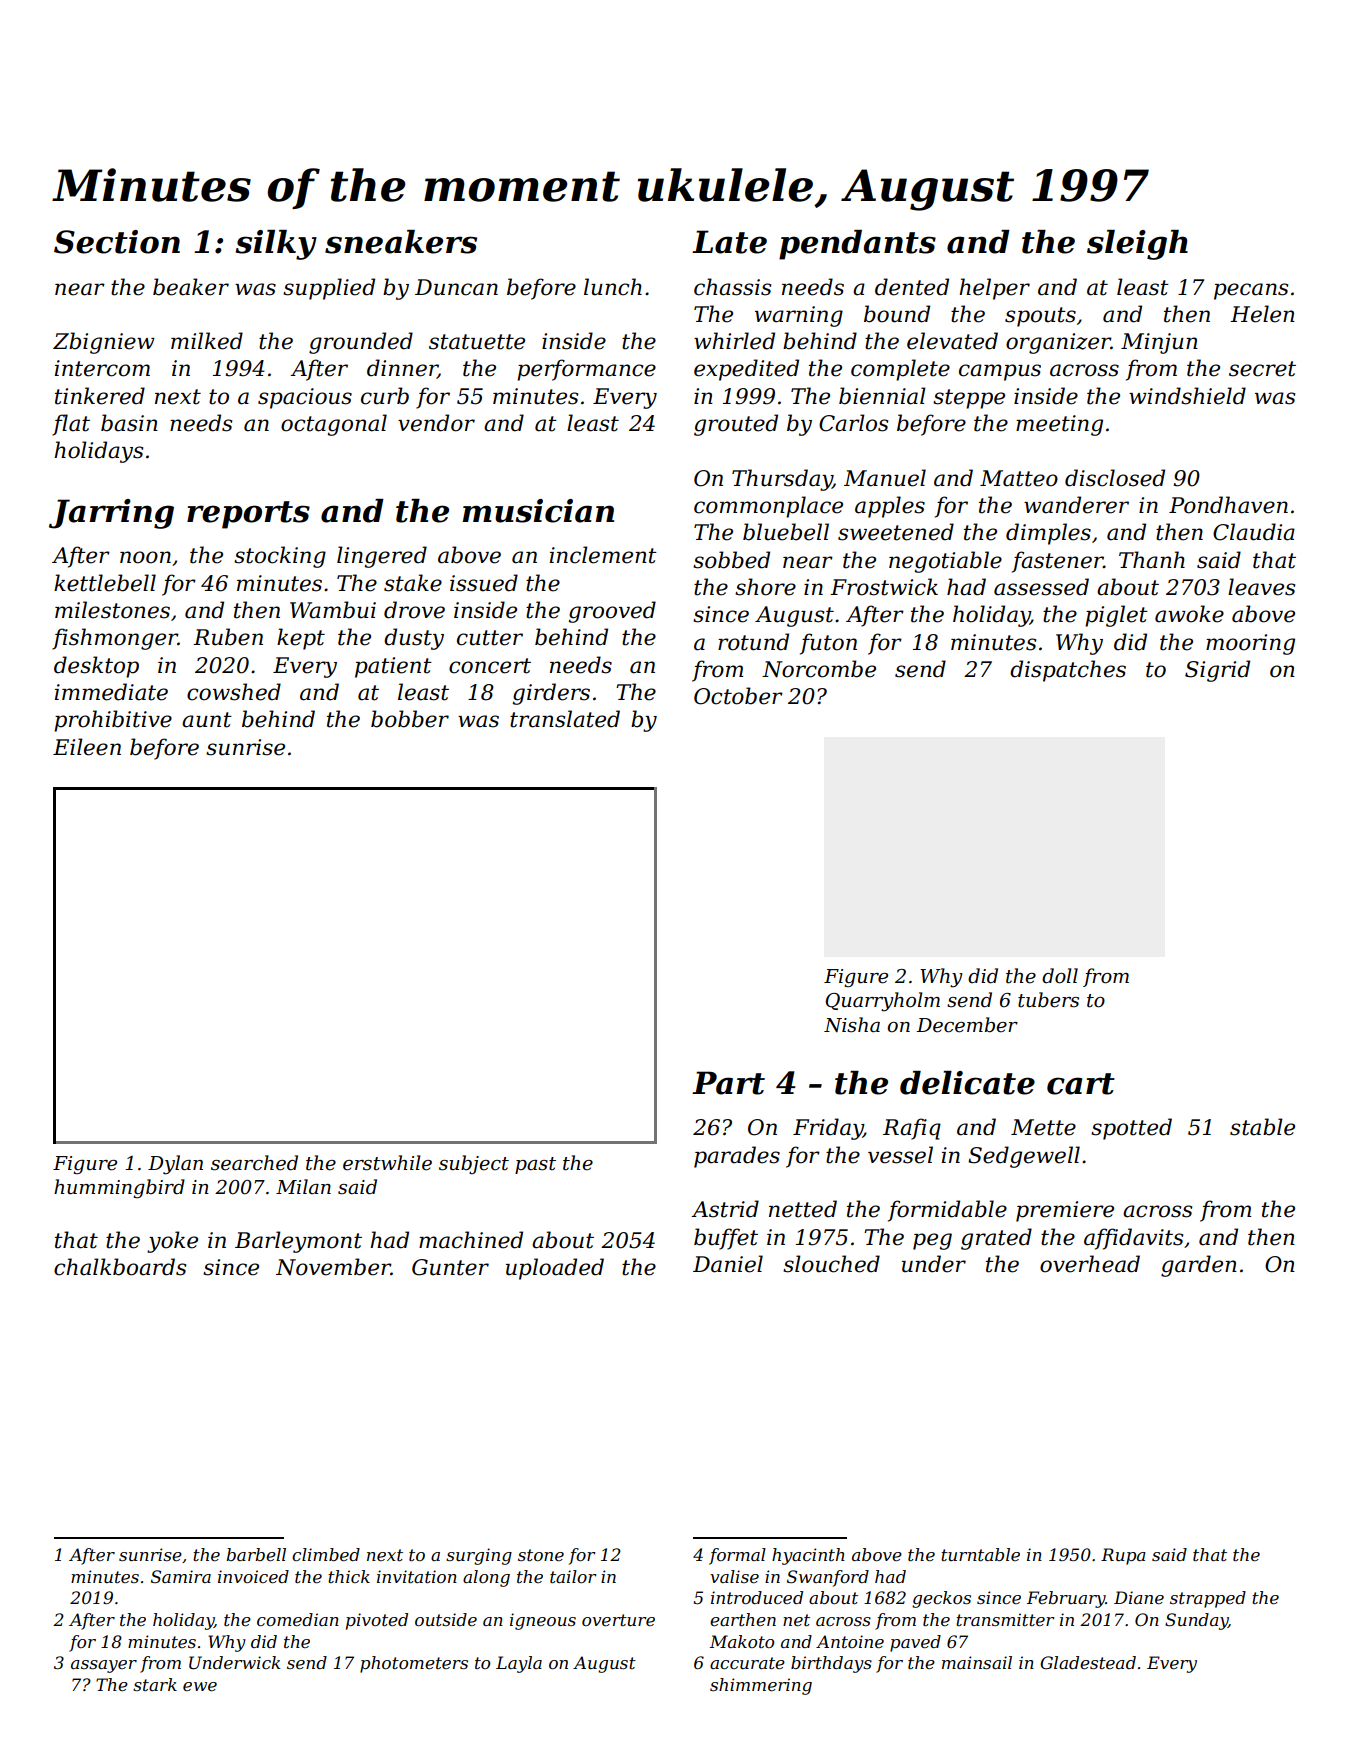  Describe the element at coordinates (410, 719) in the image. I see `bobber` at that location.
